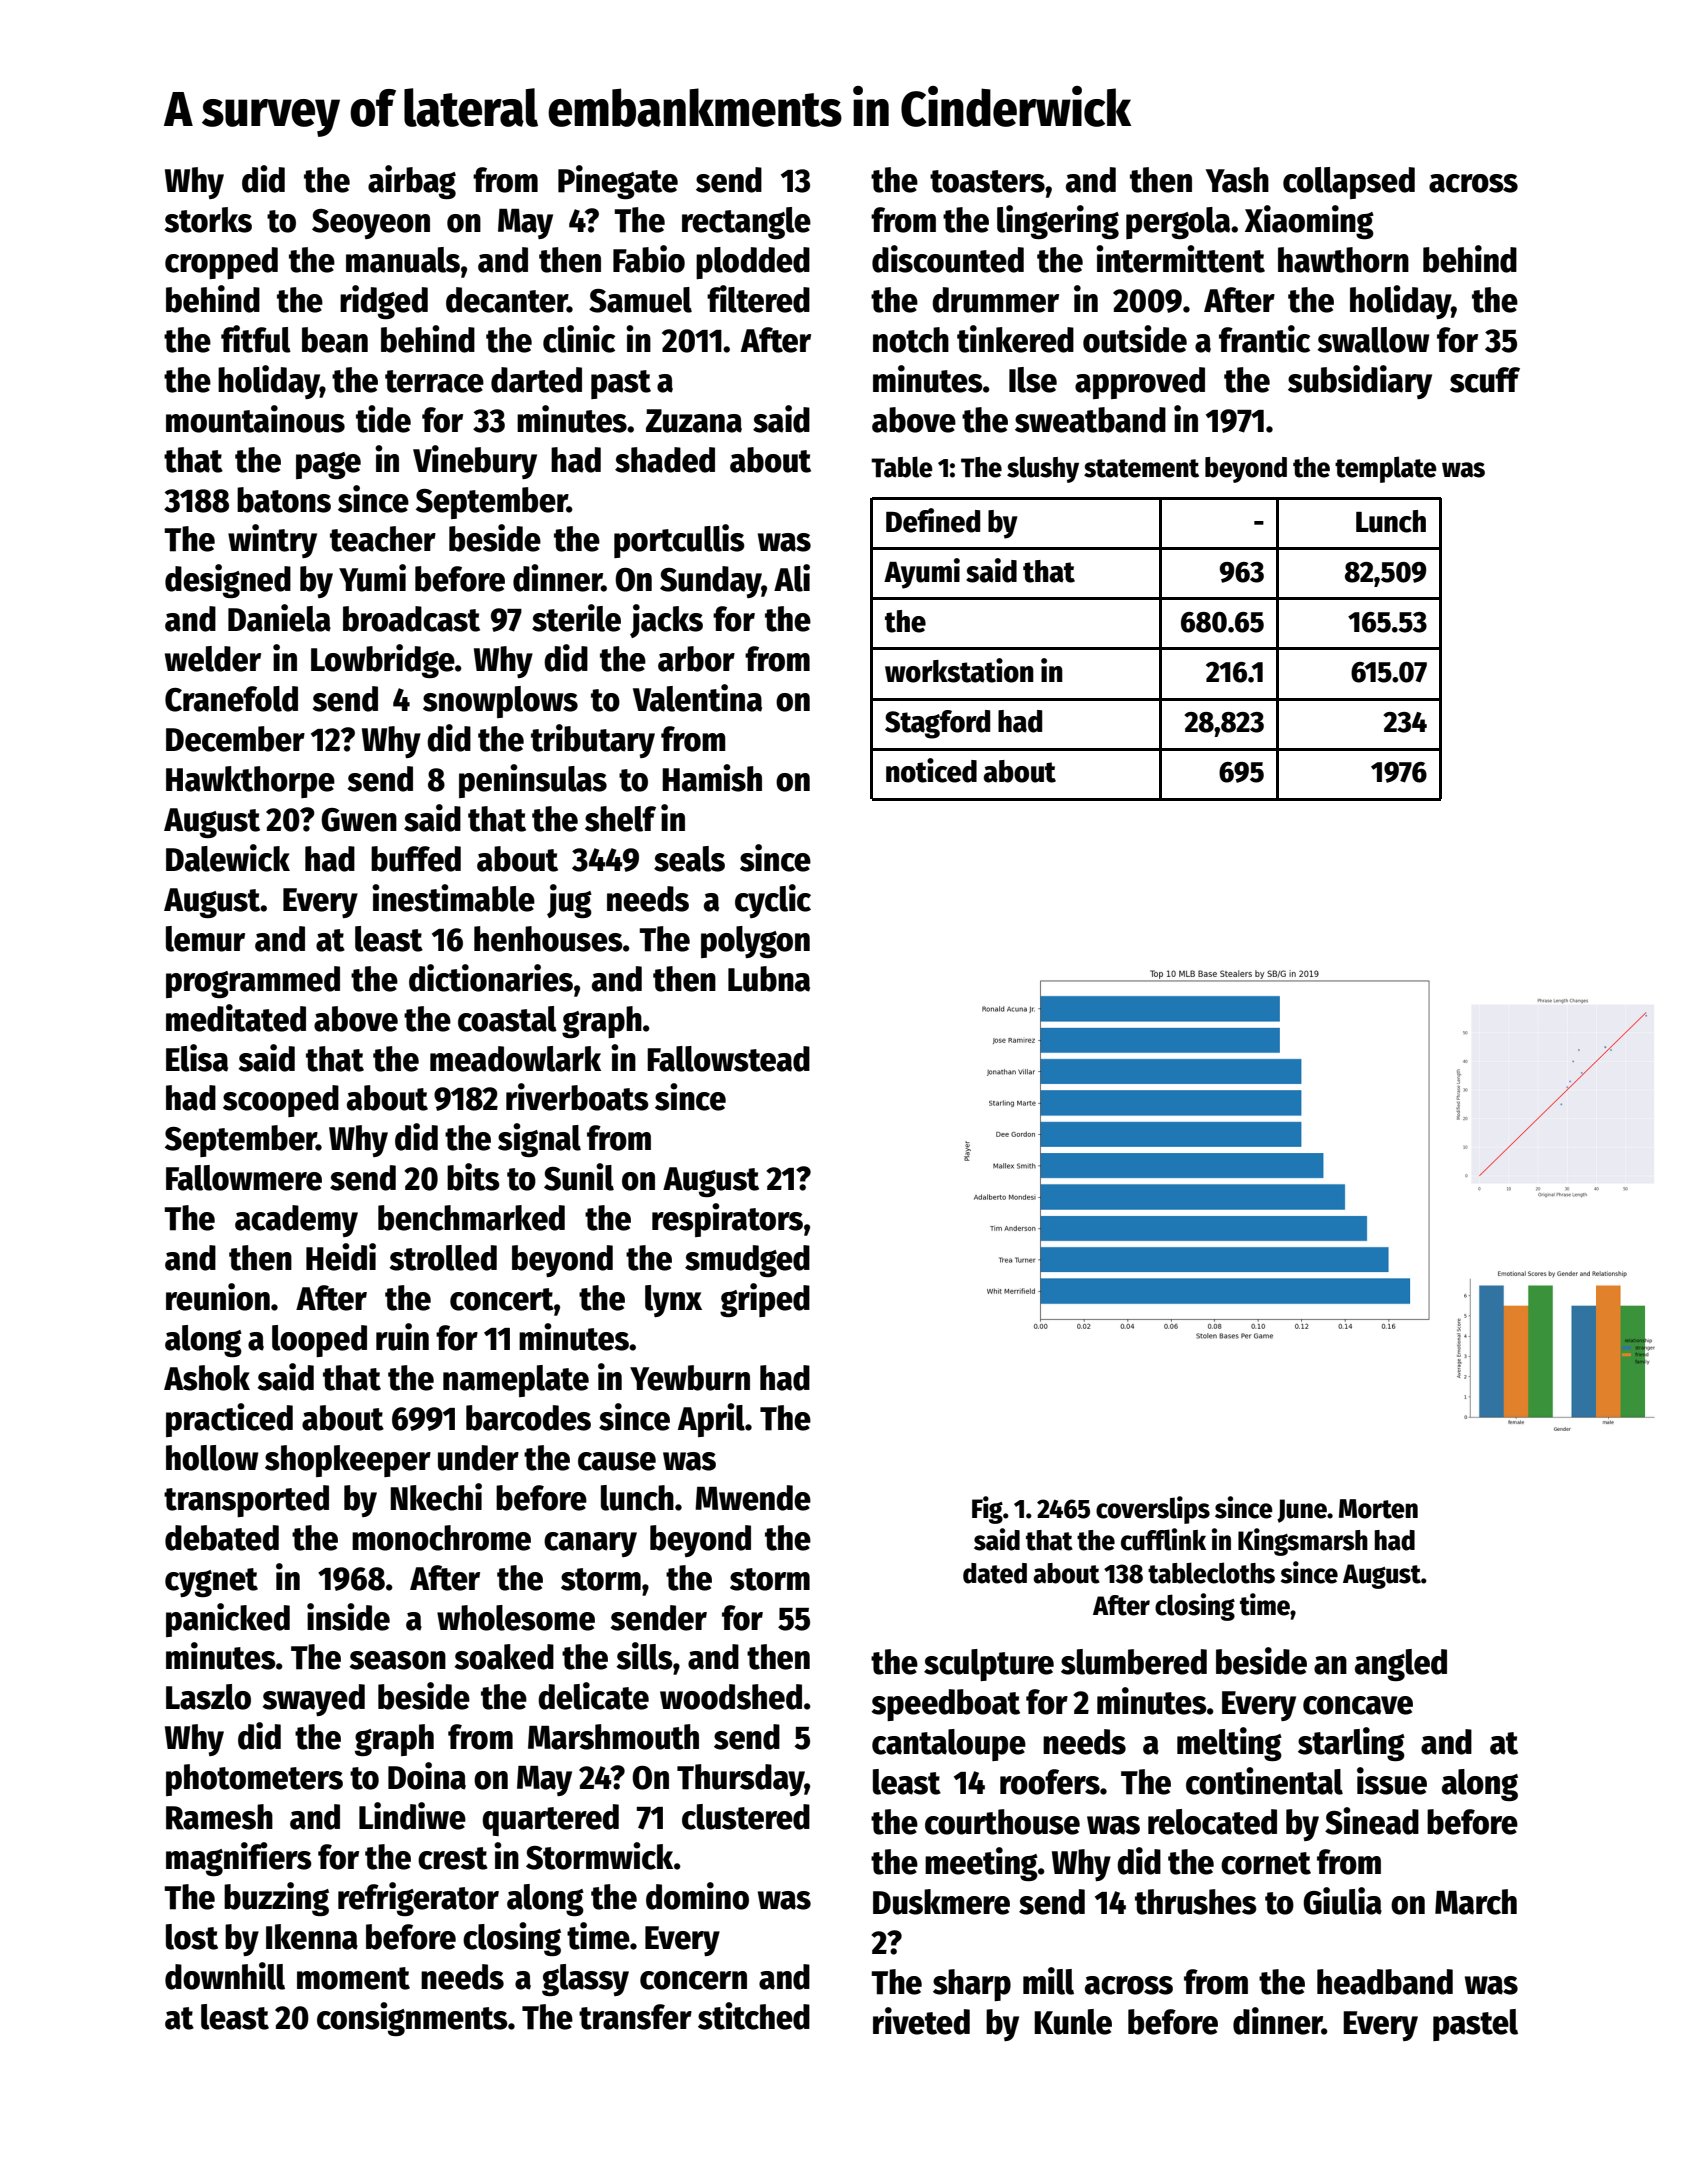 The image size is (1683, 2178). Describe the element at coordinates (1358, 1705) in the document. I see `concave` at that location.
